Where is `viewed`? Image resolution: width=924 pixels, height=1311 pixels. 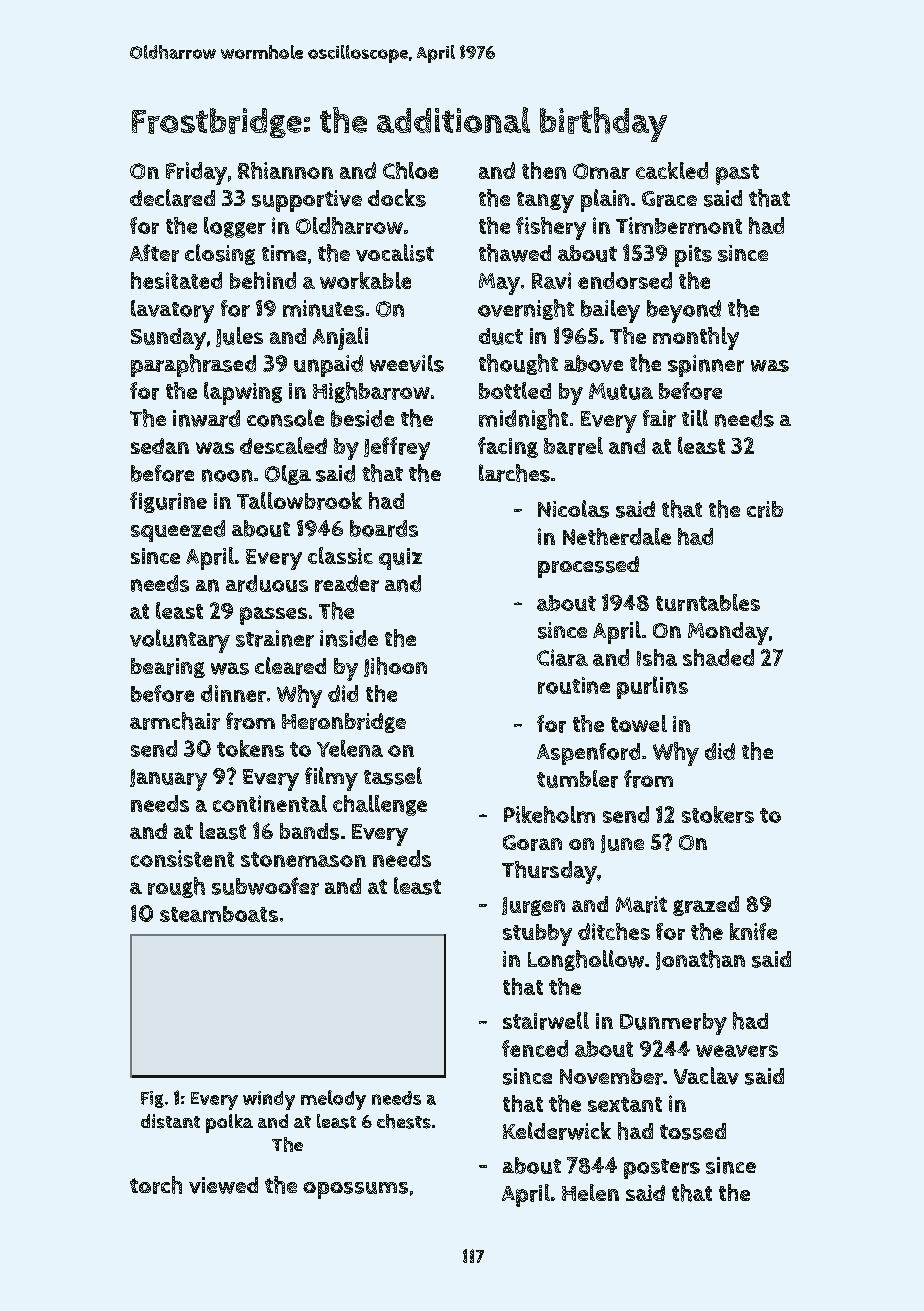 viewed is located at coordinates (223, 1185).
